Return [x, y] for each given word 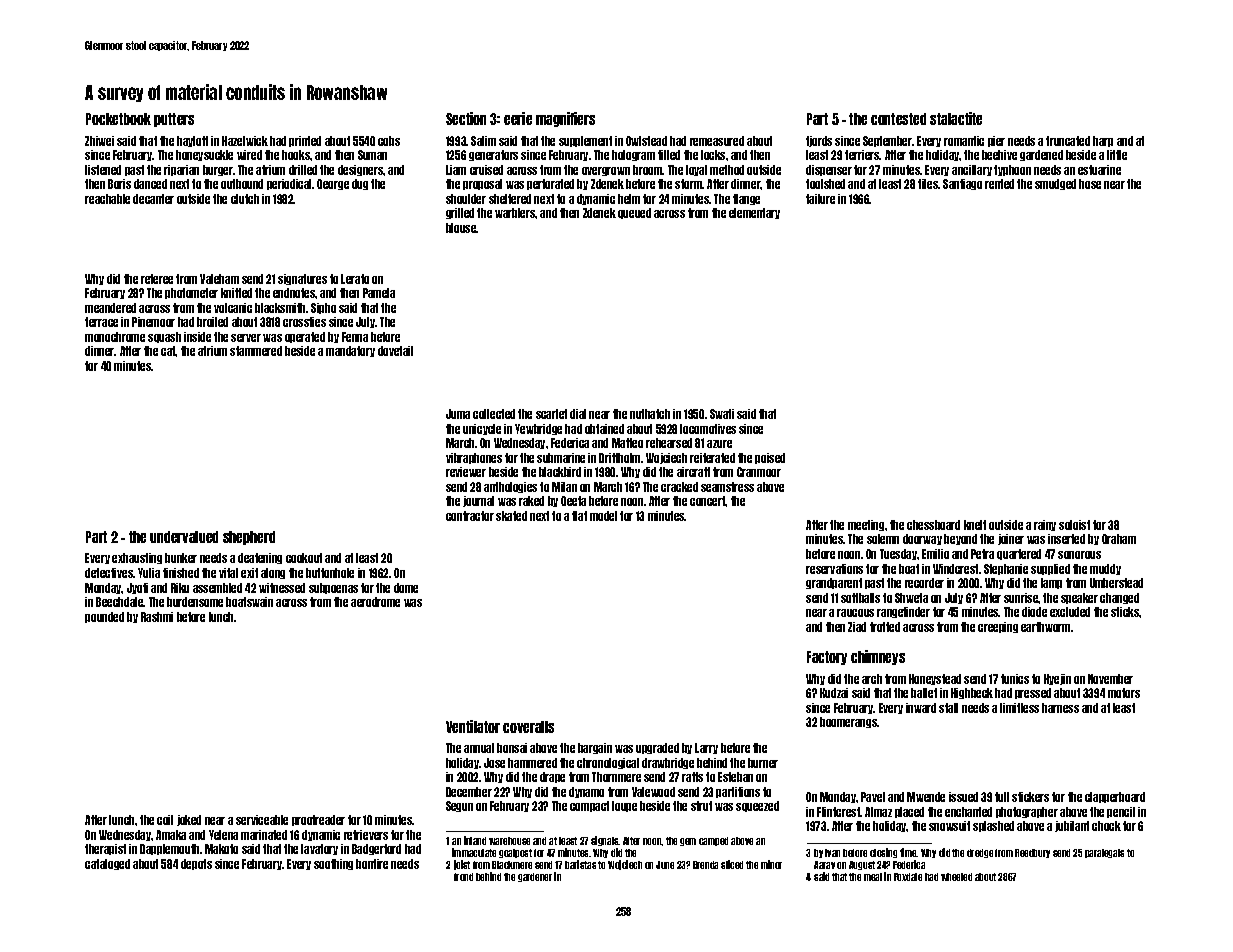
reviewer [466, 472]
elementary [754, 213]
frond [463, 877]
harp [1103, 141]
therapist [105, 849]
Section [466, 118]
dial [578, 414]
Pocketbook [118, 119]
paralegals [1104, 853]
